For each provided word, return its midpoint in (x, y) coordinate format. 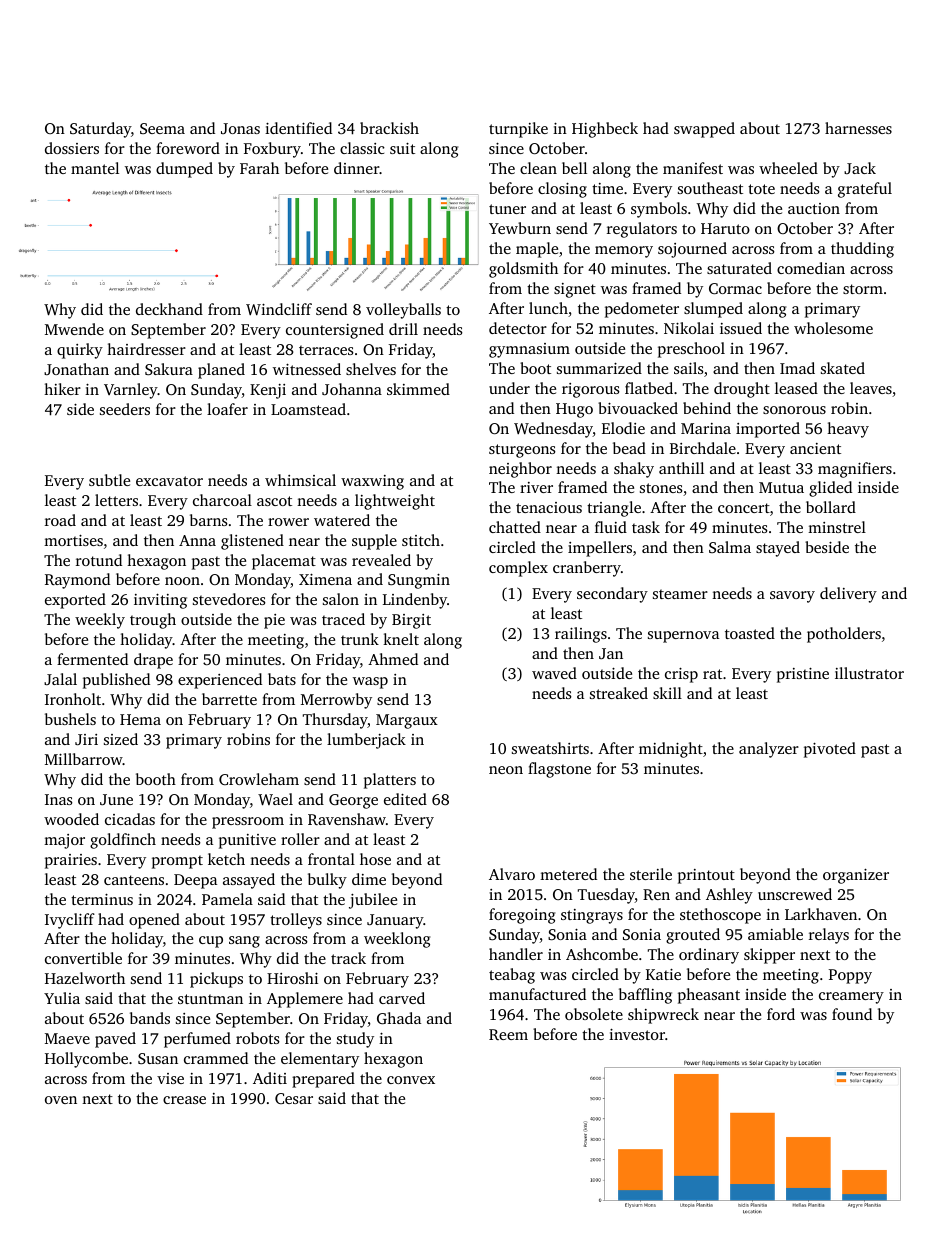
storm (863, 289)
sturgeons (522, 451)
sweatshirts (550, 748)
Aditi (270, 1078)
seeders (125, 409)
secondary (612, 595)
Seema (162, 128)
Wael (275, 799)
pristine (803, 675)
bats (282, 679)
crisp (681, 675)
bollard (831, 507)
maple (537, 250)
